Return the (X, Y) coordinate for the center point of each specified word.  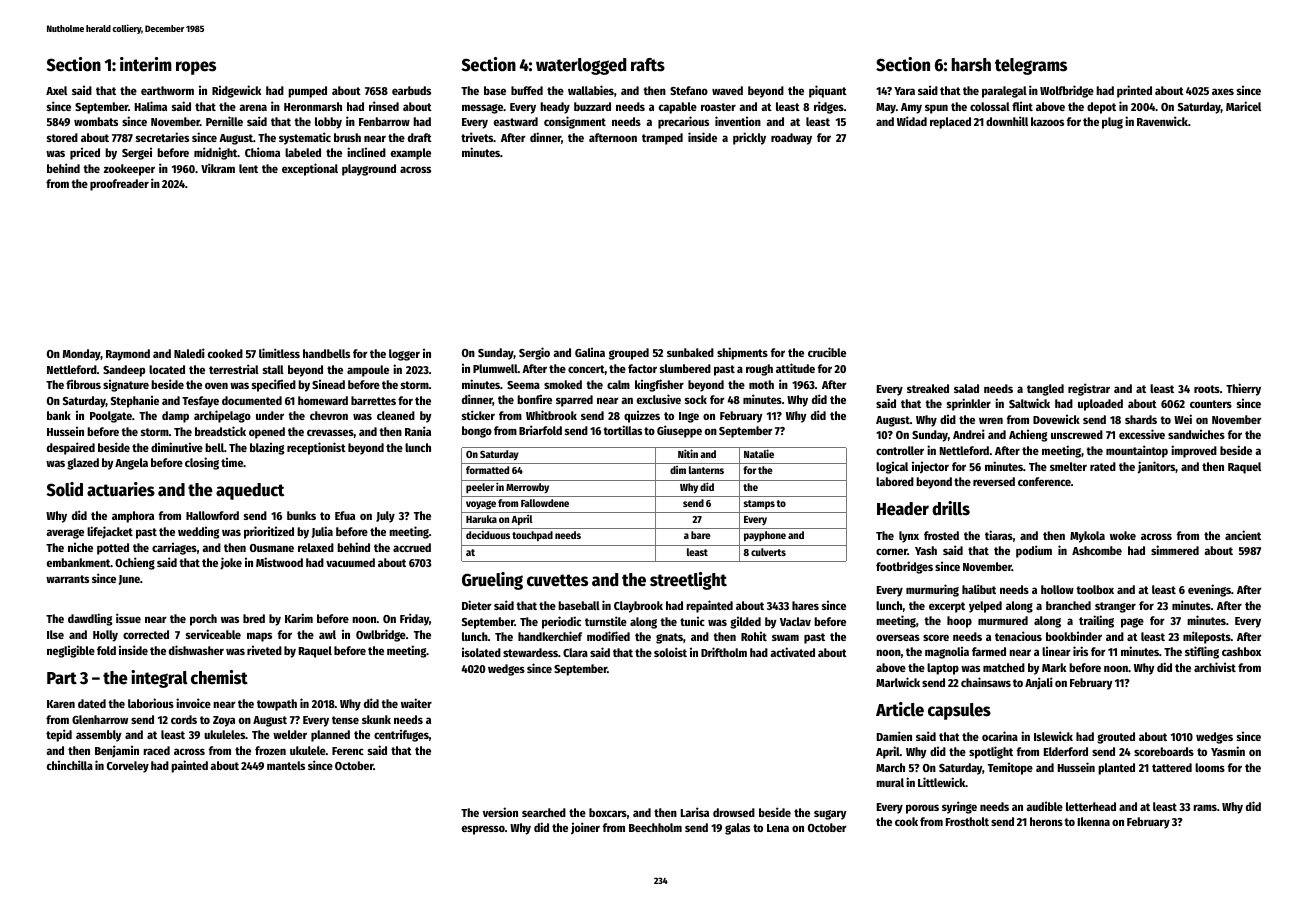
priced (85, 153)
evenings (1209, 590)
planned (330, 736)
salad (966, 388)
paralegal (1004, 92)
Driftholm (724, 652)
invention (738, 121)
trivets (477, 137)
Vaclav (795, 621)
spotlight (991, 752)
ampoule (368, 371)
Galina (590, 352)
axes (1223, 91)
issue (128, 618)
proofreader (119, 185)
